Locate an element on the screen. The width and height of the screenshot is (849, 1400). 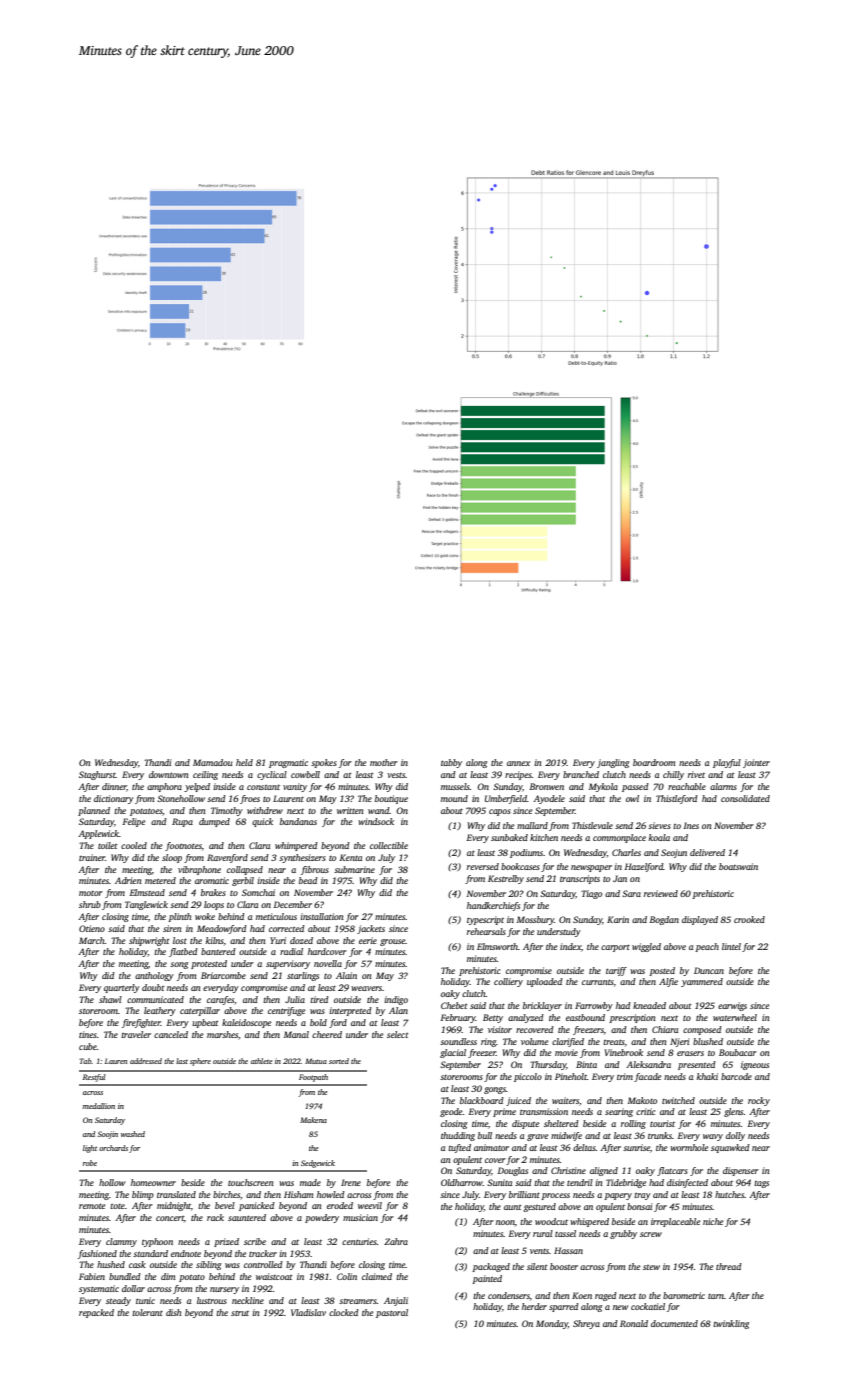
kaleidoscope is located at coordinates (247, 1023).
